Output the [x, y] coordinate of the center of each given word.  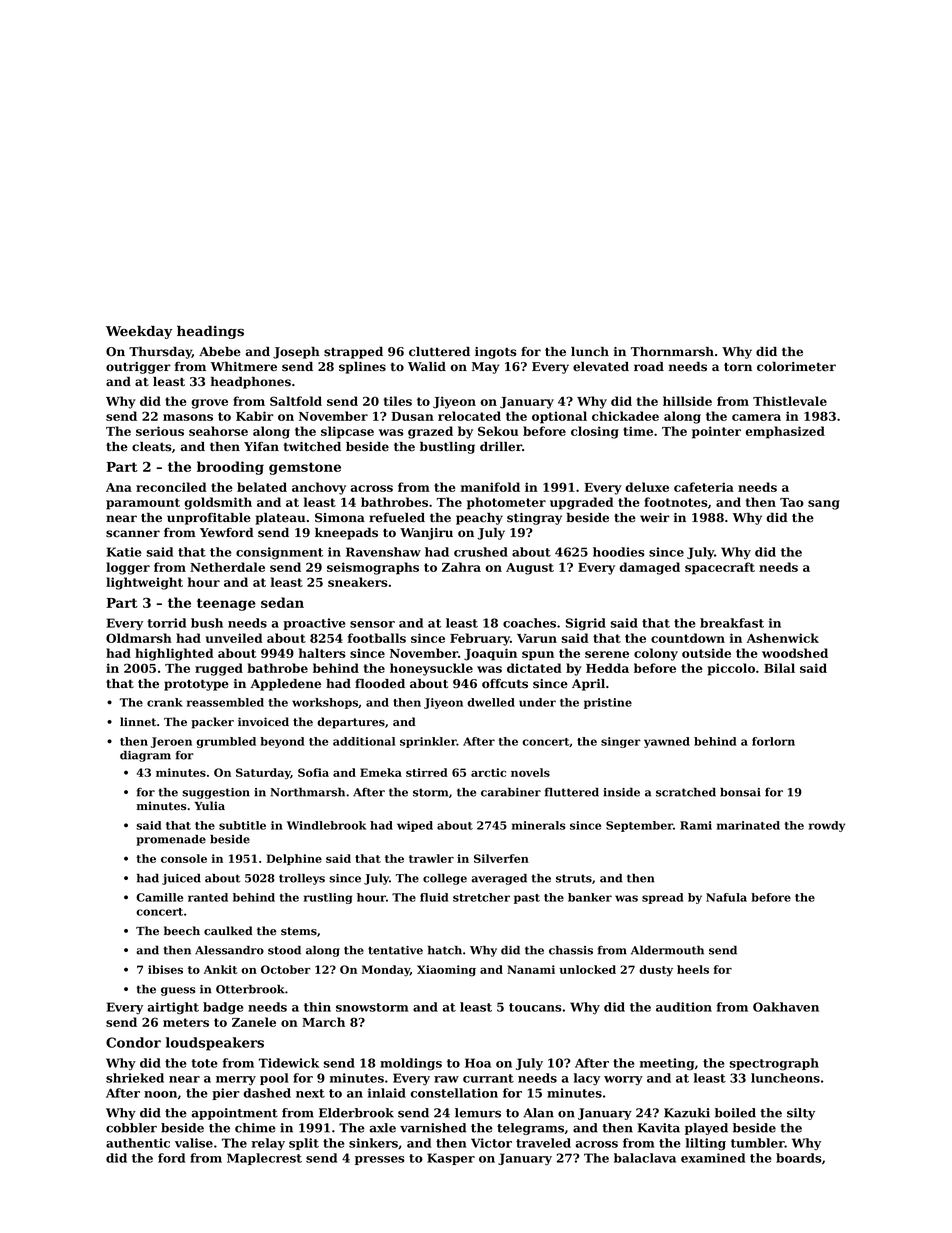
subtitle [242, 825]
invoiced [263, 722]
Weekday [139, 332]
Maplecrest [264, 1159]
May [486, 368]
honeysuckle [431, 669]
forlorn [773, 741]
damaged [649, 568]
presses [380, 1160]
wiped [415, 826]
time [638, 431]
